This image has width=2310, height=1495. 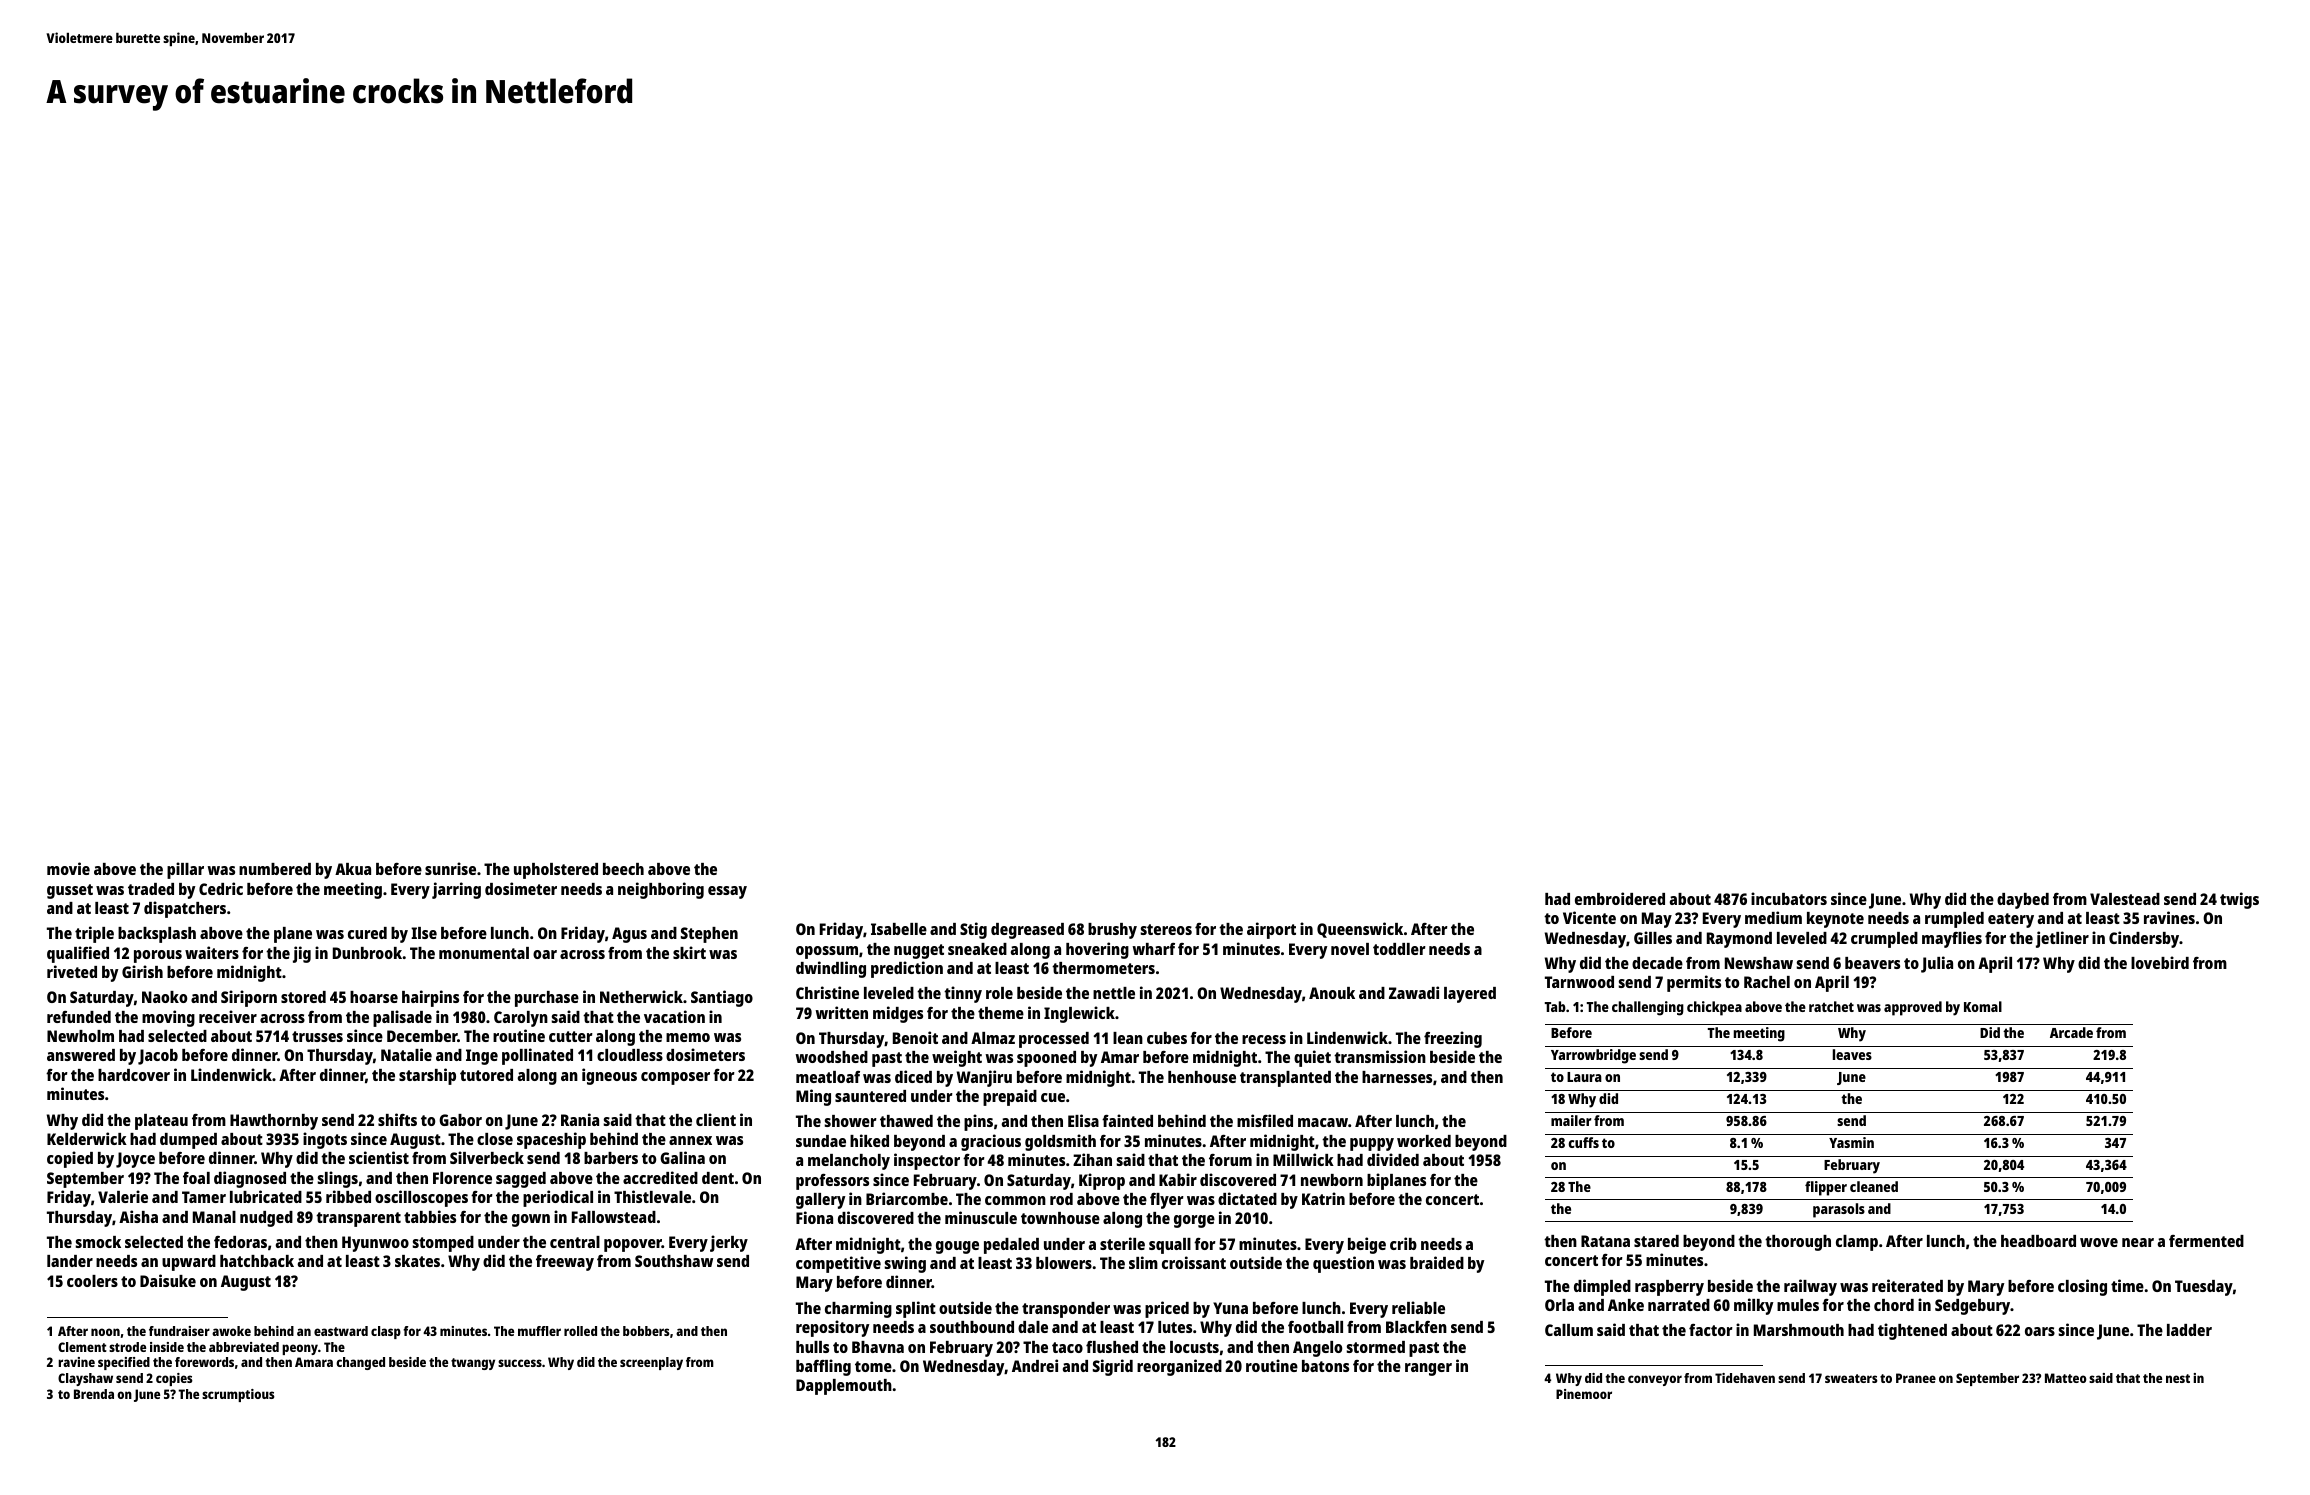 What do you see at coordinates (1418, 1307) in the image?
I see `reliable` at bounding box center [1418, 1307].
